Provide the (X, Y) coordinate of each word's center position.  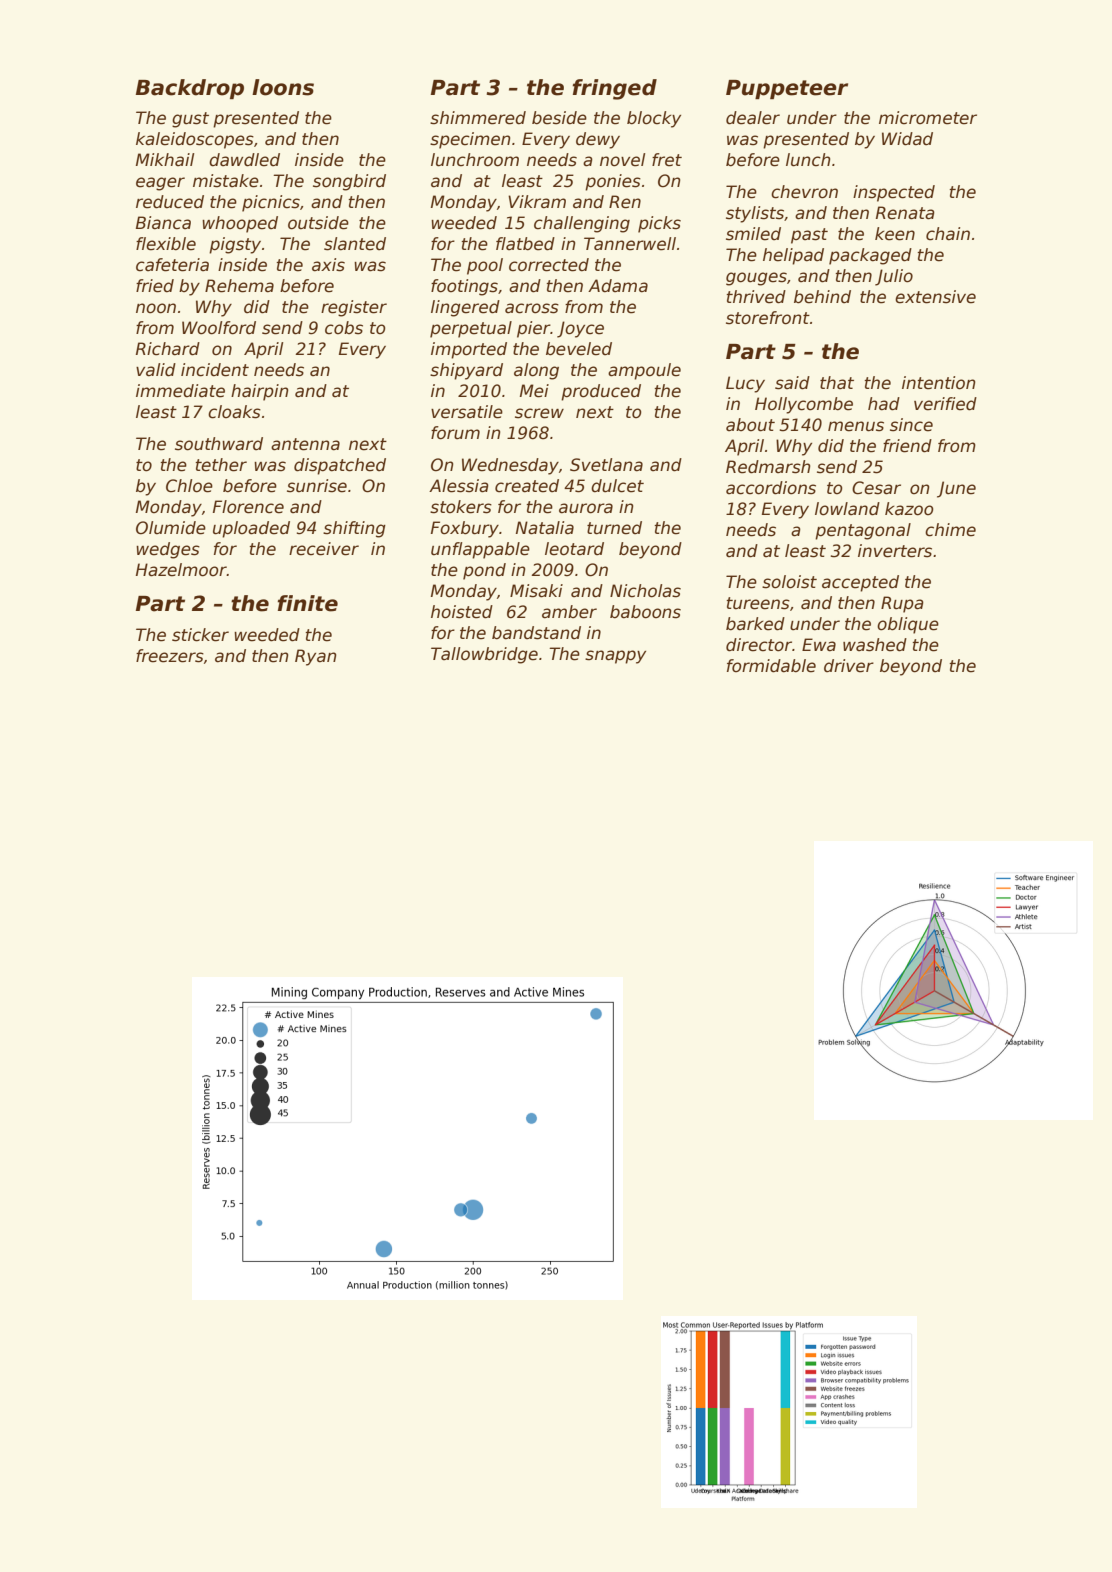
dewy (598, 140)
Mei (534, 391)
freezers (170, 656)
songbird (349, 182)
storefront (768, 318)
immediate (180, 391)
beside (559, 118)
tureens (758, 603)
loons (283, 87)
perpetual (471, 329)
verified (945, 404)
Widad (907, 139)
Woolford (219, 328)
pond (484, 571)
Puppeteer (787, 89)
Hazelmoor (181, 570)
